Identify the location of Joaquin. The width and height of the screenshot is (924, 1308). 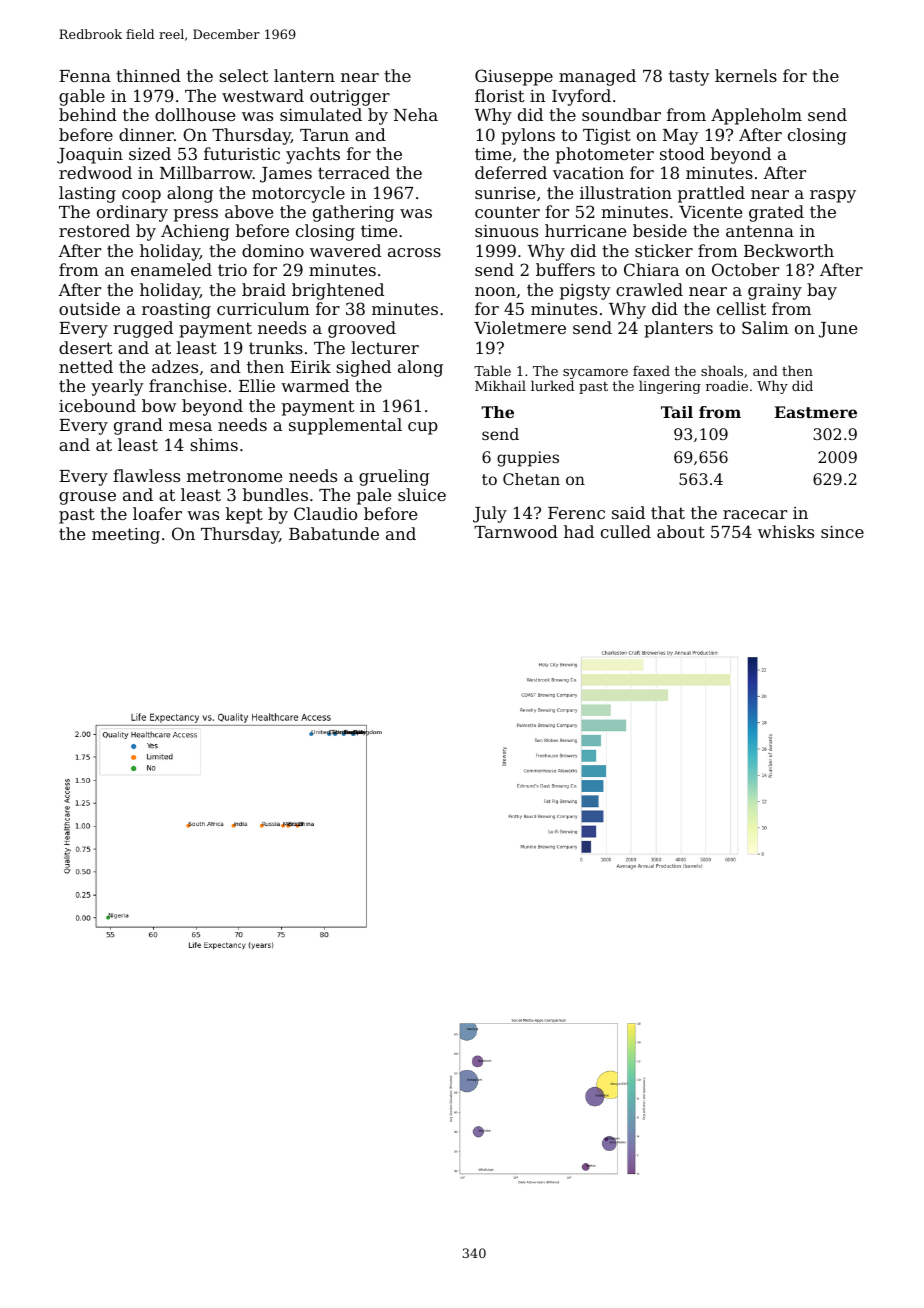
(90, 156).
